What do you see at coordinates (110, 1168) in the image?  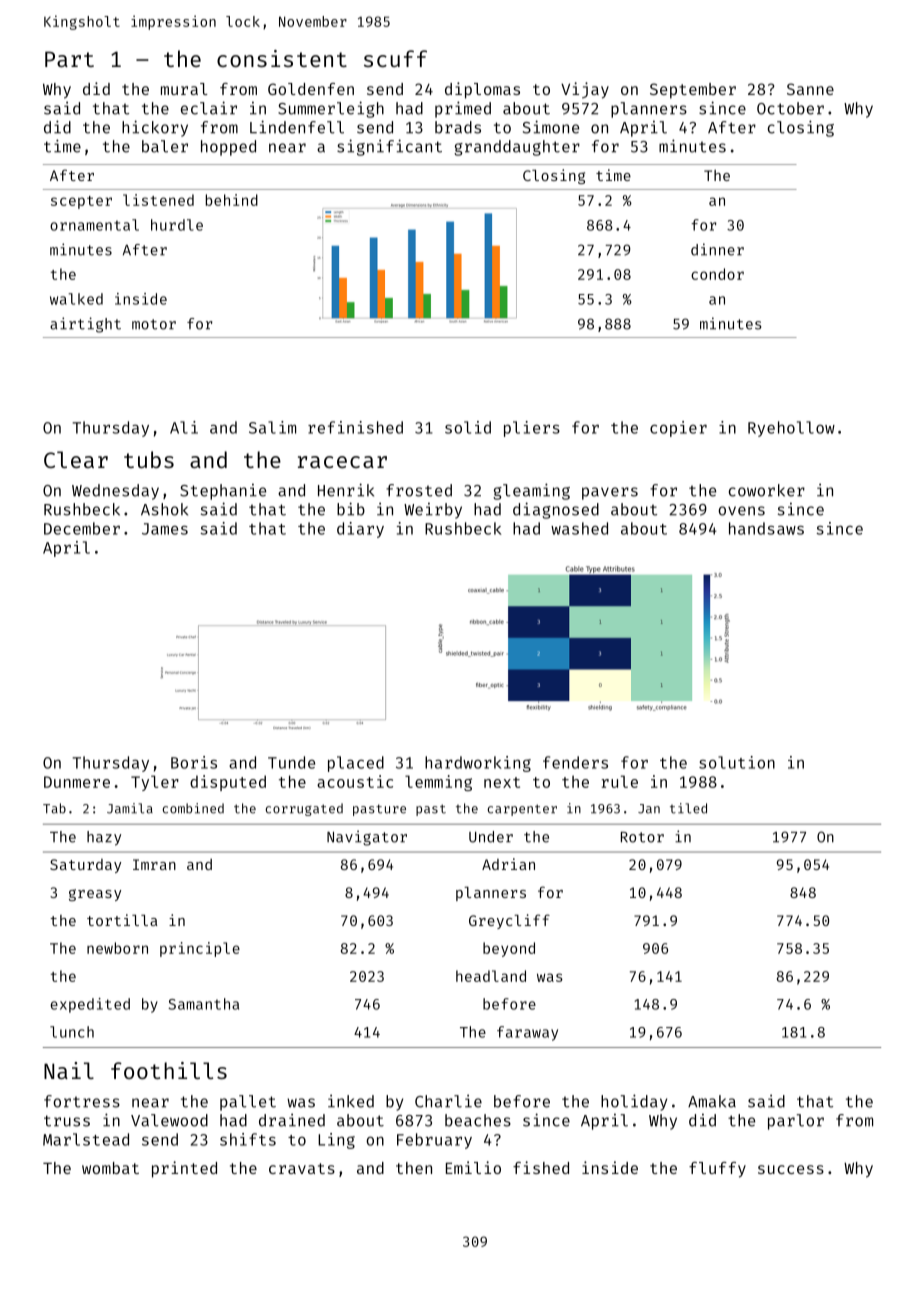 I see `wombat` at bounding box center [110, 1168].
